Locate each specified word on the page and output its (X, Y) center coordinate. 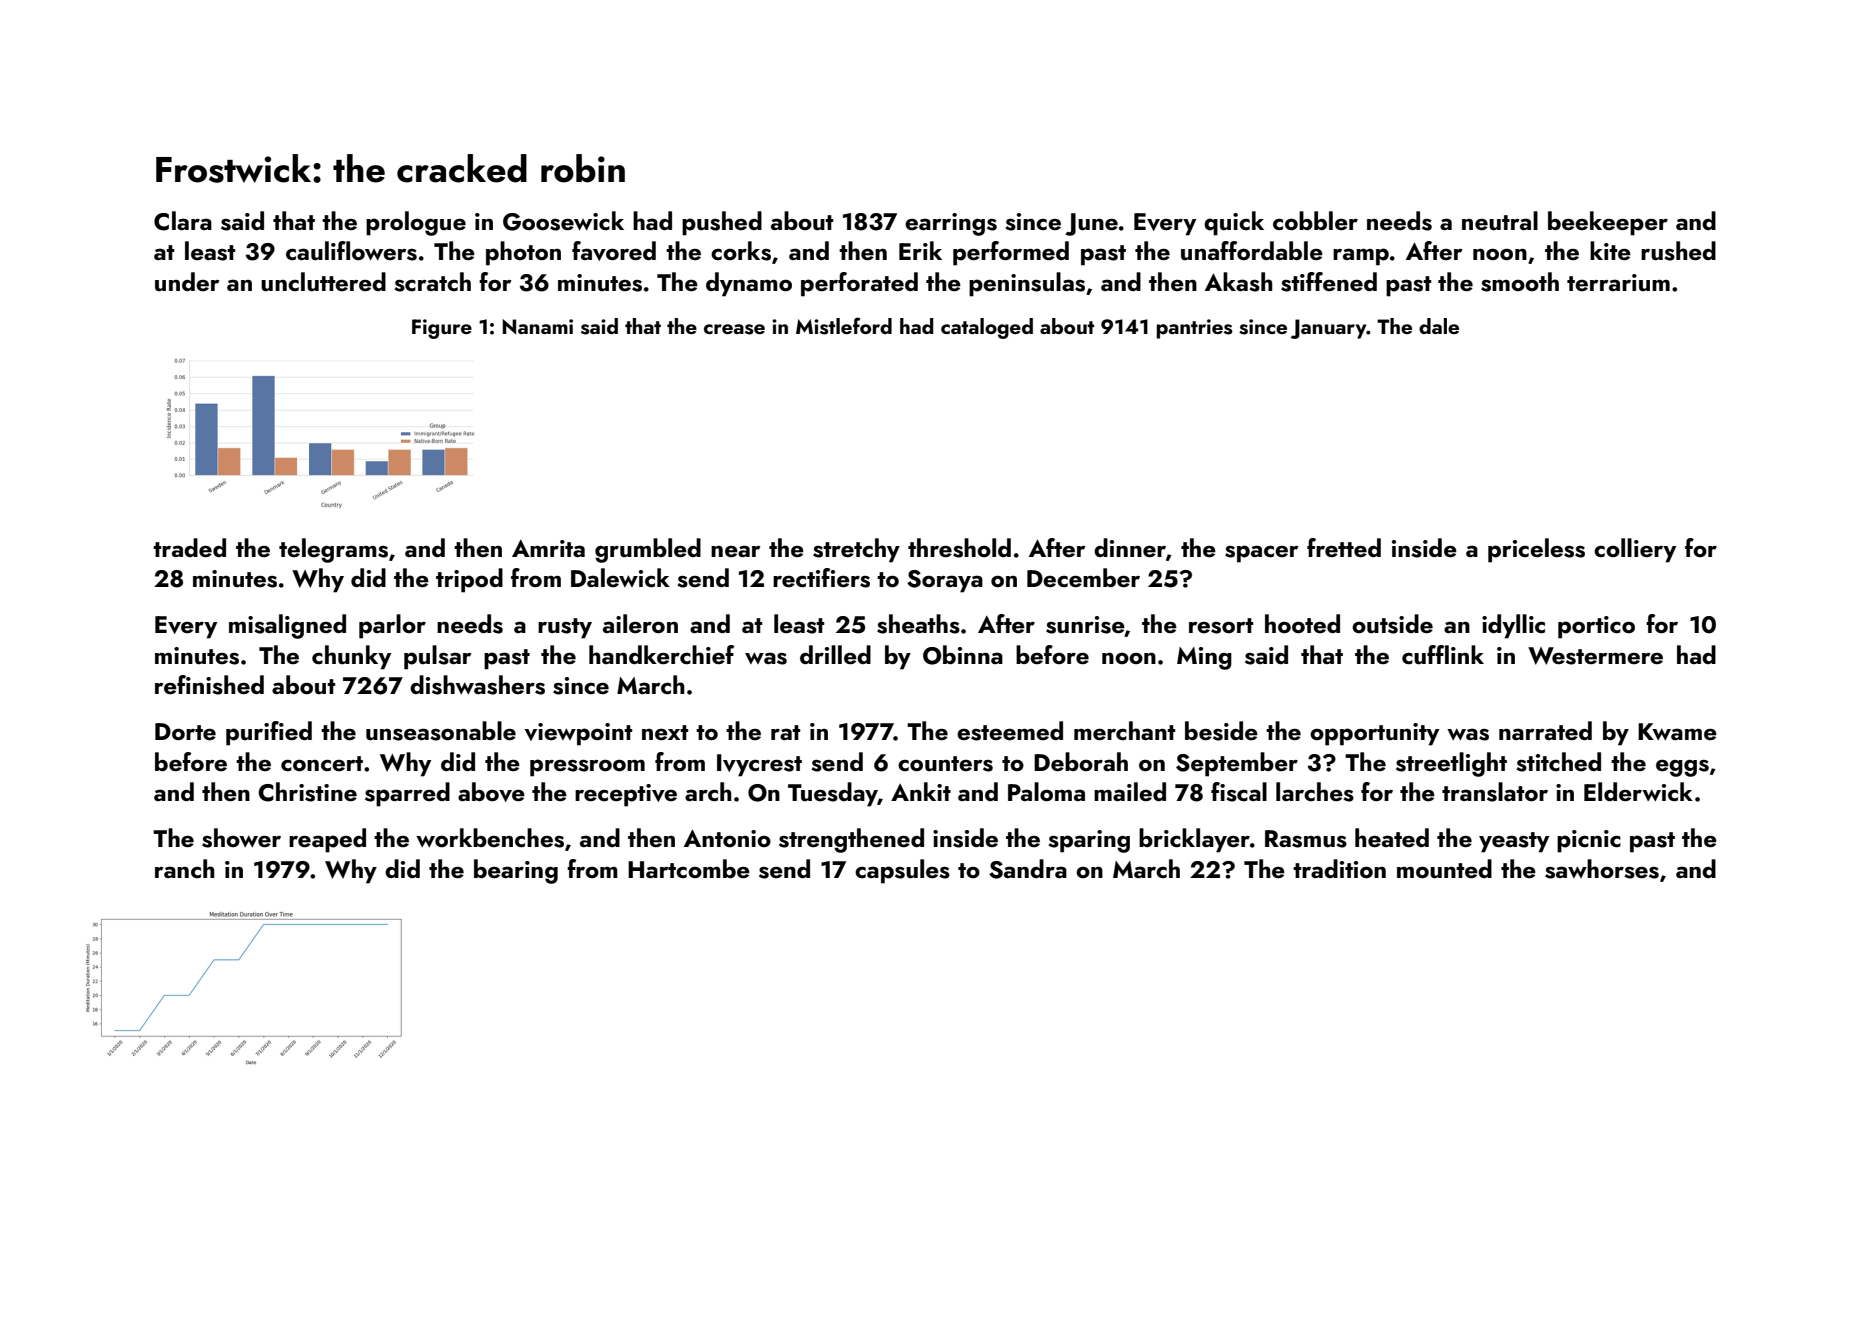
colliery (1635, 550)
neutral (1500, 221)
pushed (722, 223)
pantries (1195, 329)
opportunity (1374, 734)
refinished (209, 685)
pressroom (587, 768)
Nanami (537, 326)
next (665, 732)
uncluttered (323, 282)
